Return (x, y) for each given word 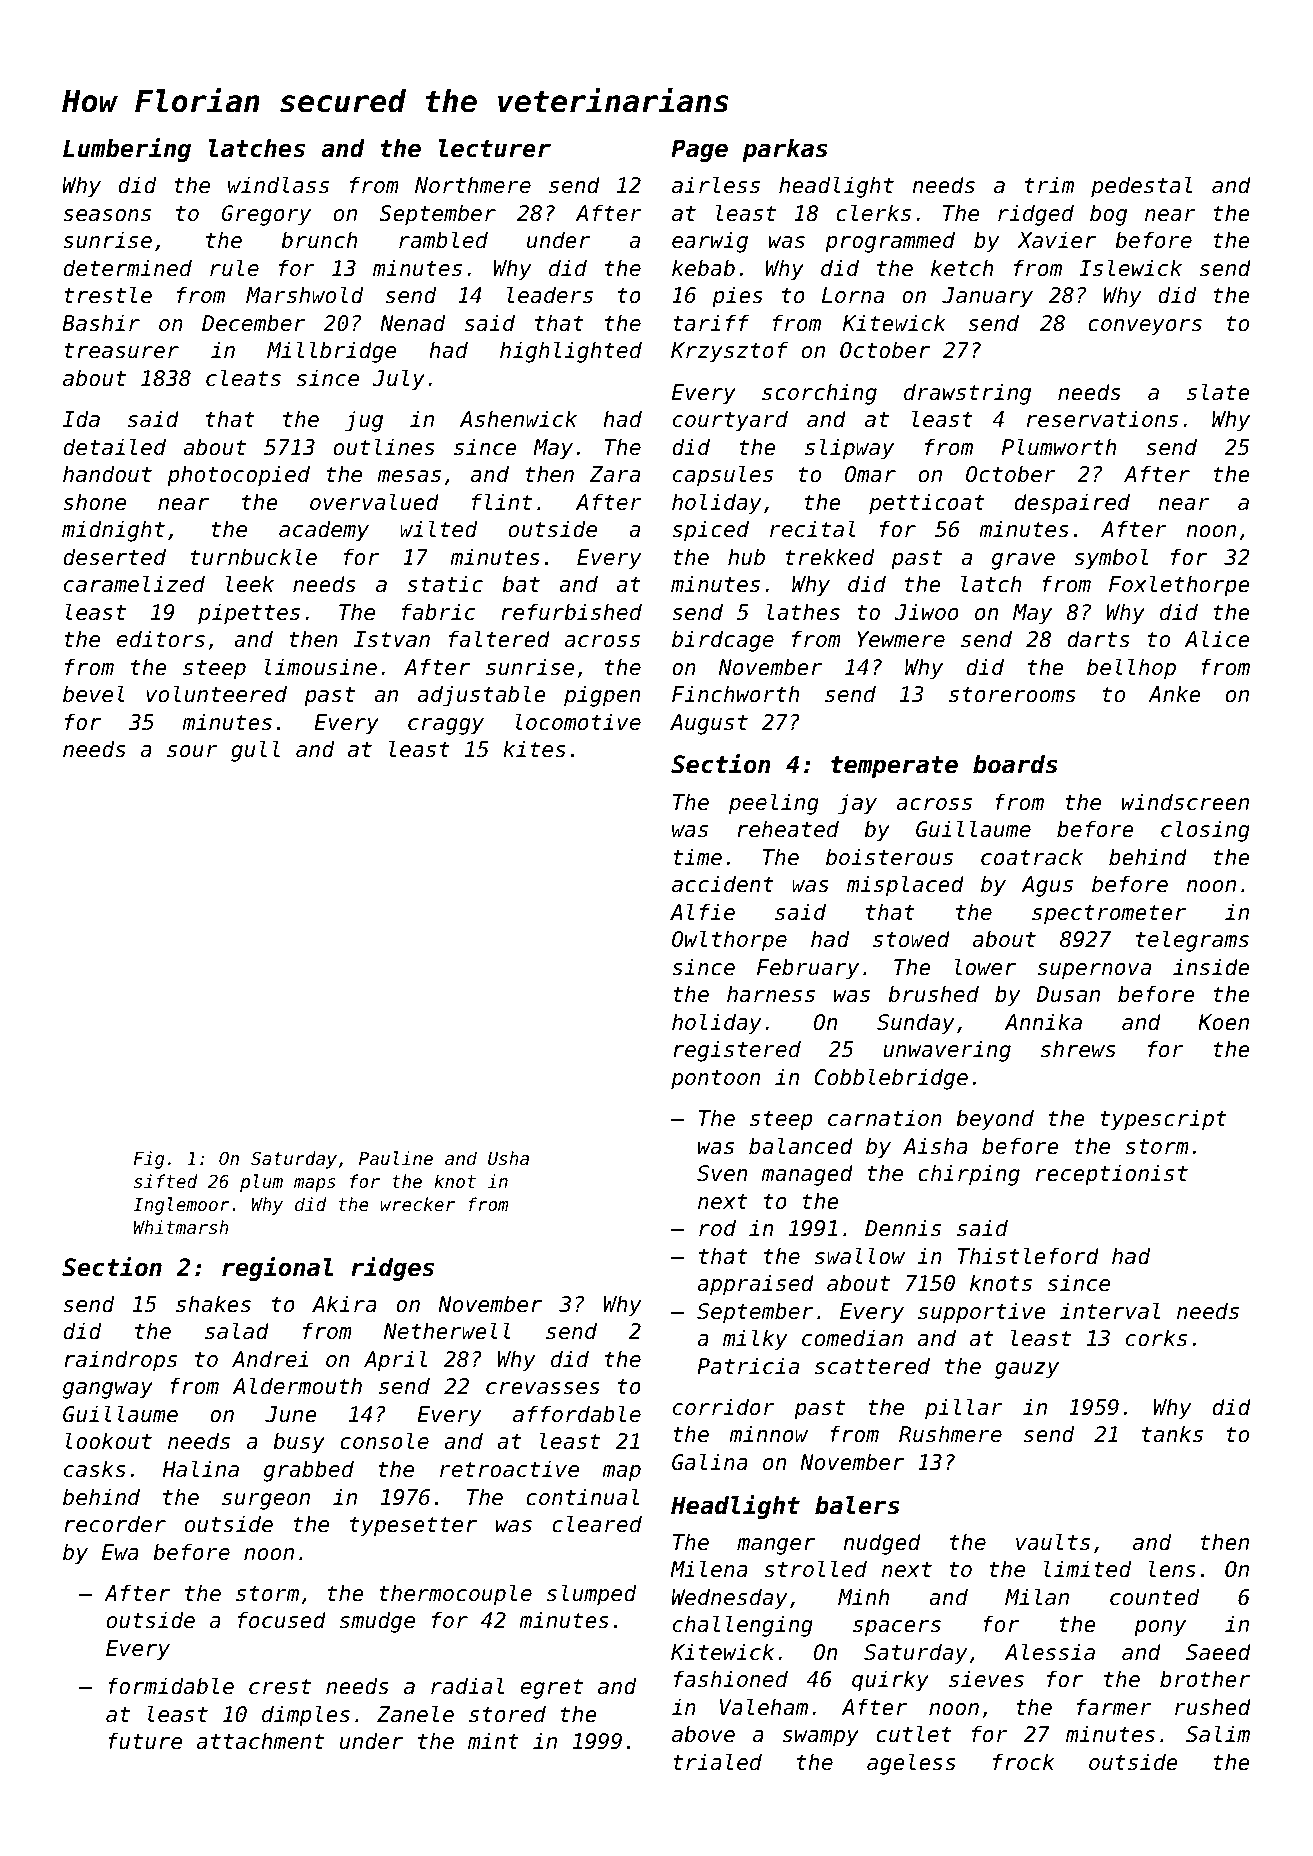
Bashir (101, 323)
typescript (1163, 1120)
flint (501, 501)
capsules (723, 476)
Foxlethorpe (1179, 586)
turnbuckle (253, 557)
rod (717, 1228)
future (145, 1741)
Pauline (396, 1158)
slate (1218, 392)
